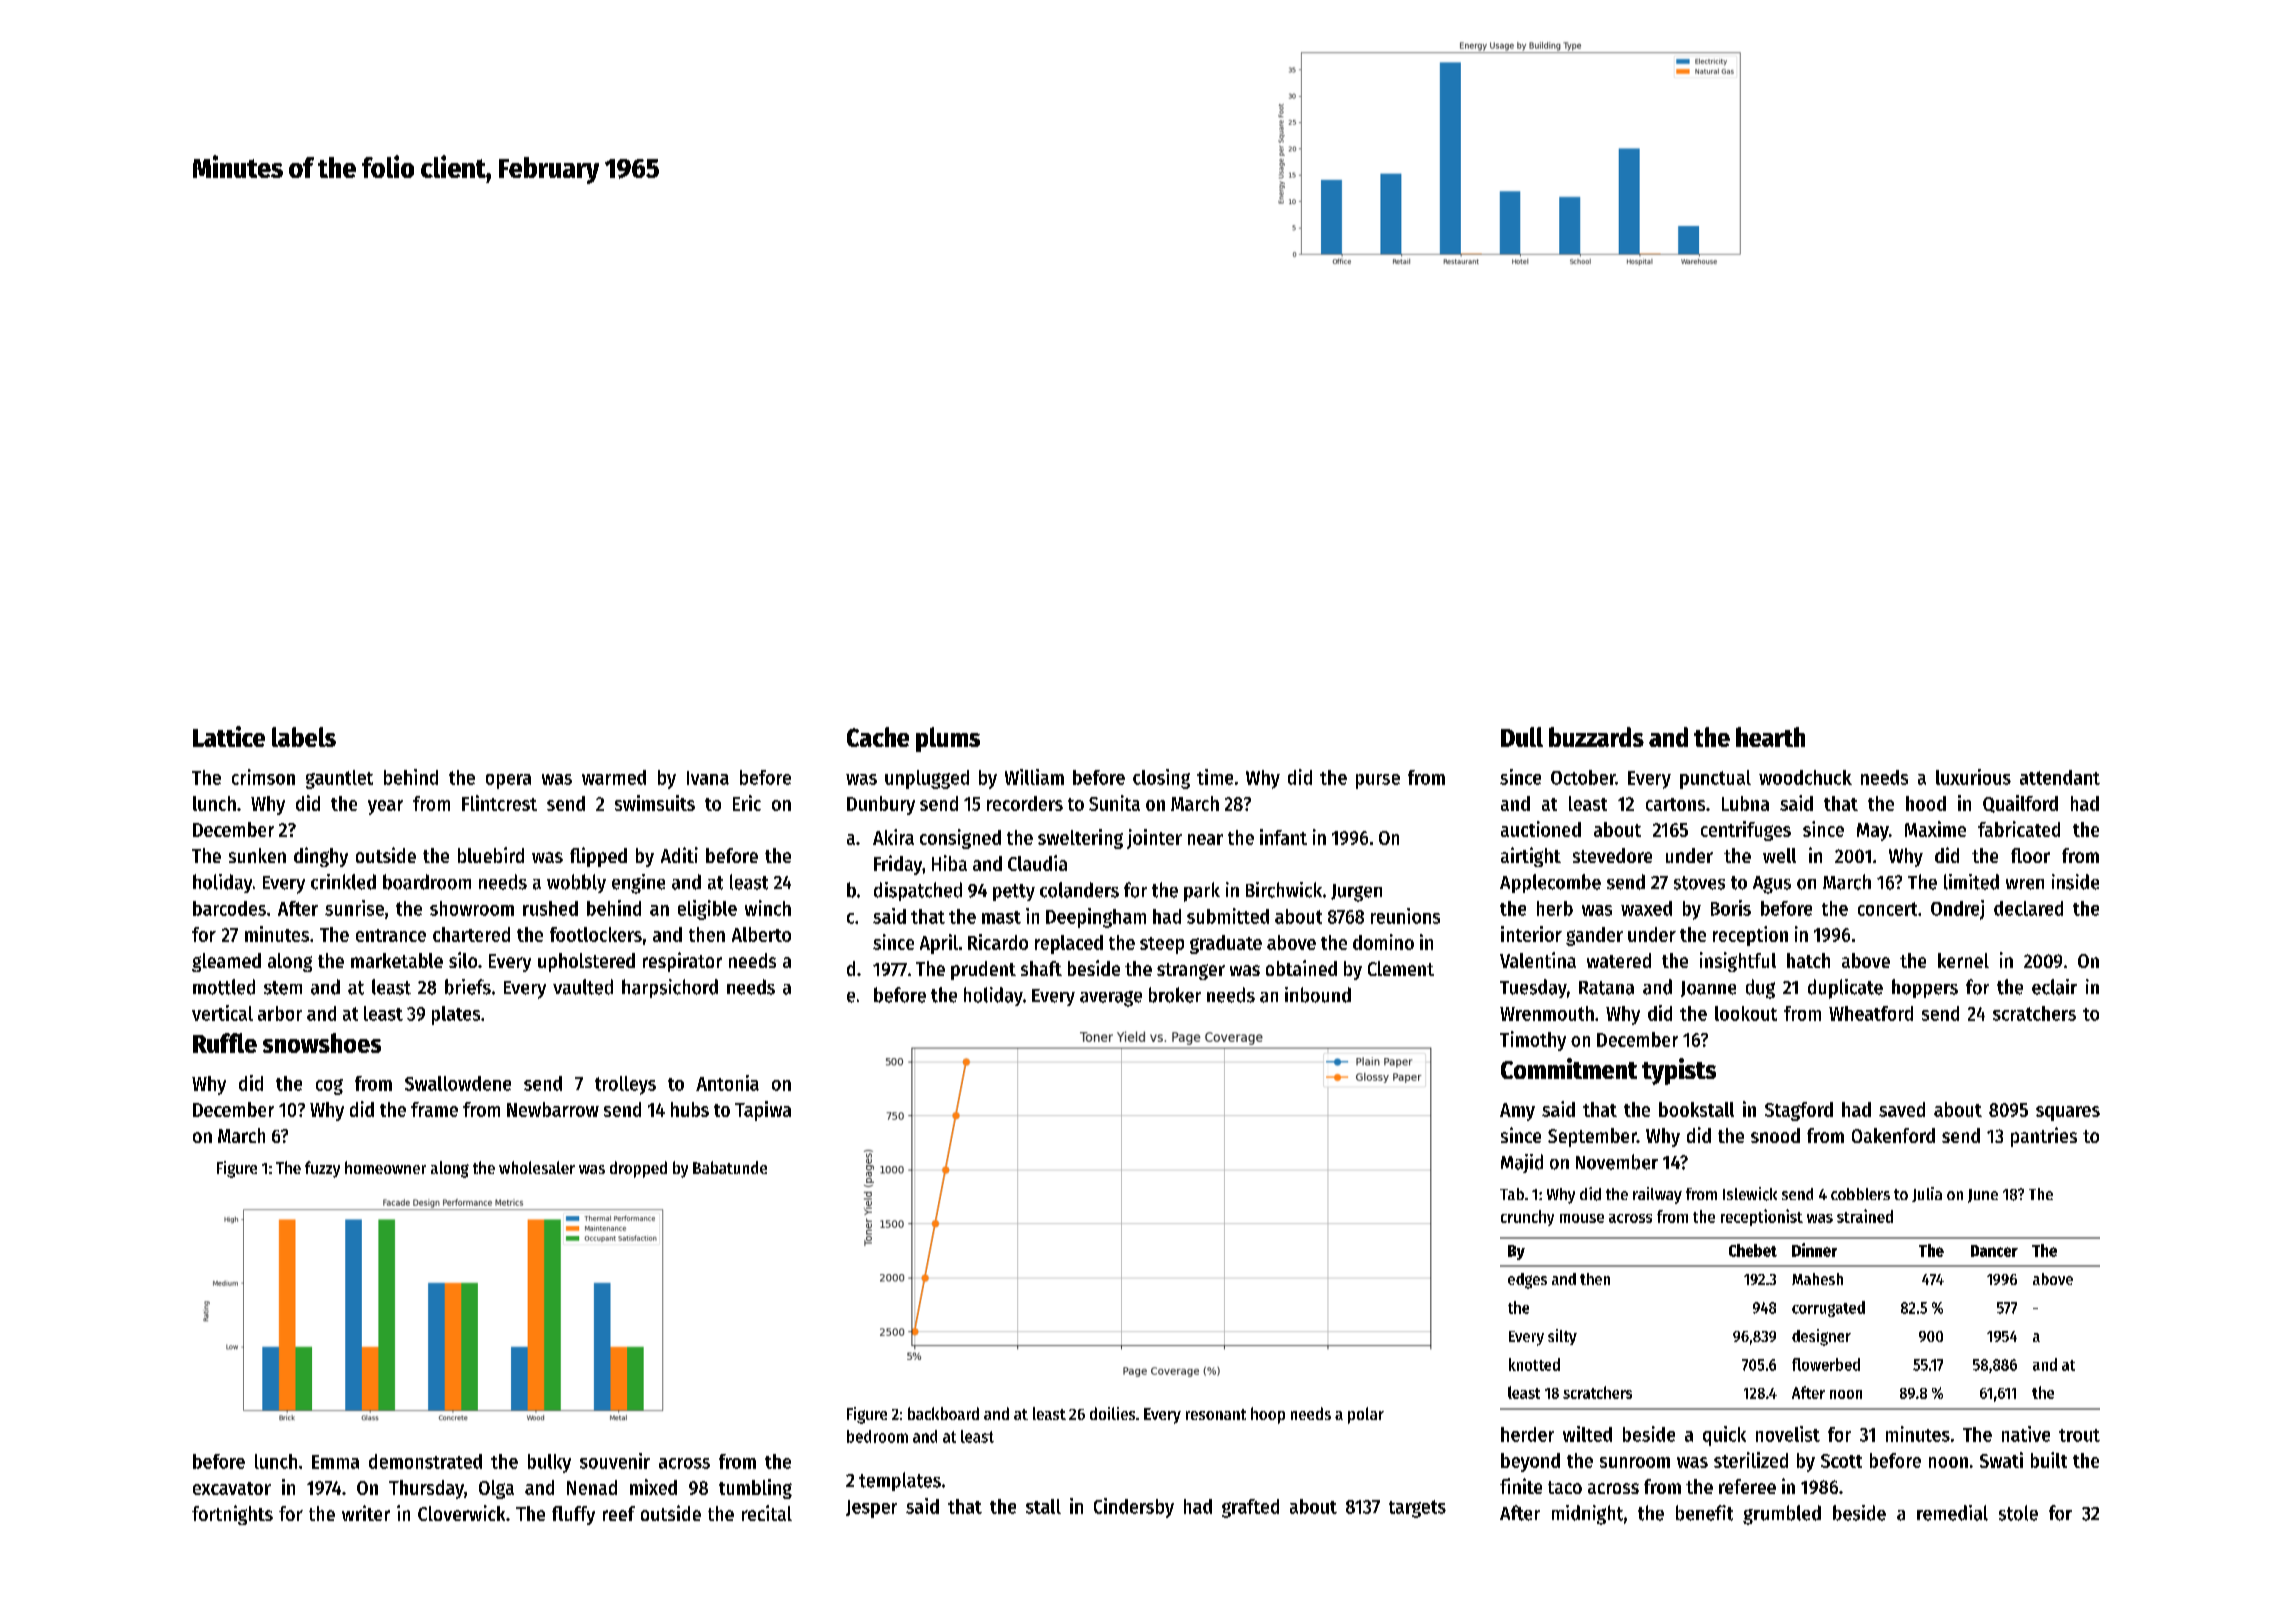 The width and height of the image is (2292, 1620). What do you see at coordinates (1770, 737) in the image?
I see `hearth` at bounding box center [1770, 737].
